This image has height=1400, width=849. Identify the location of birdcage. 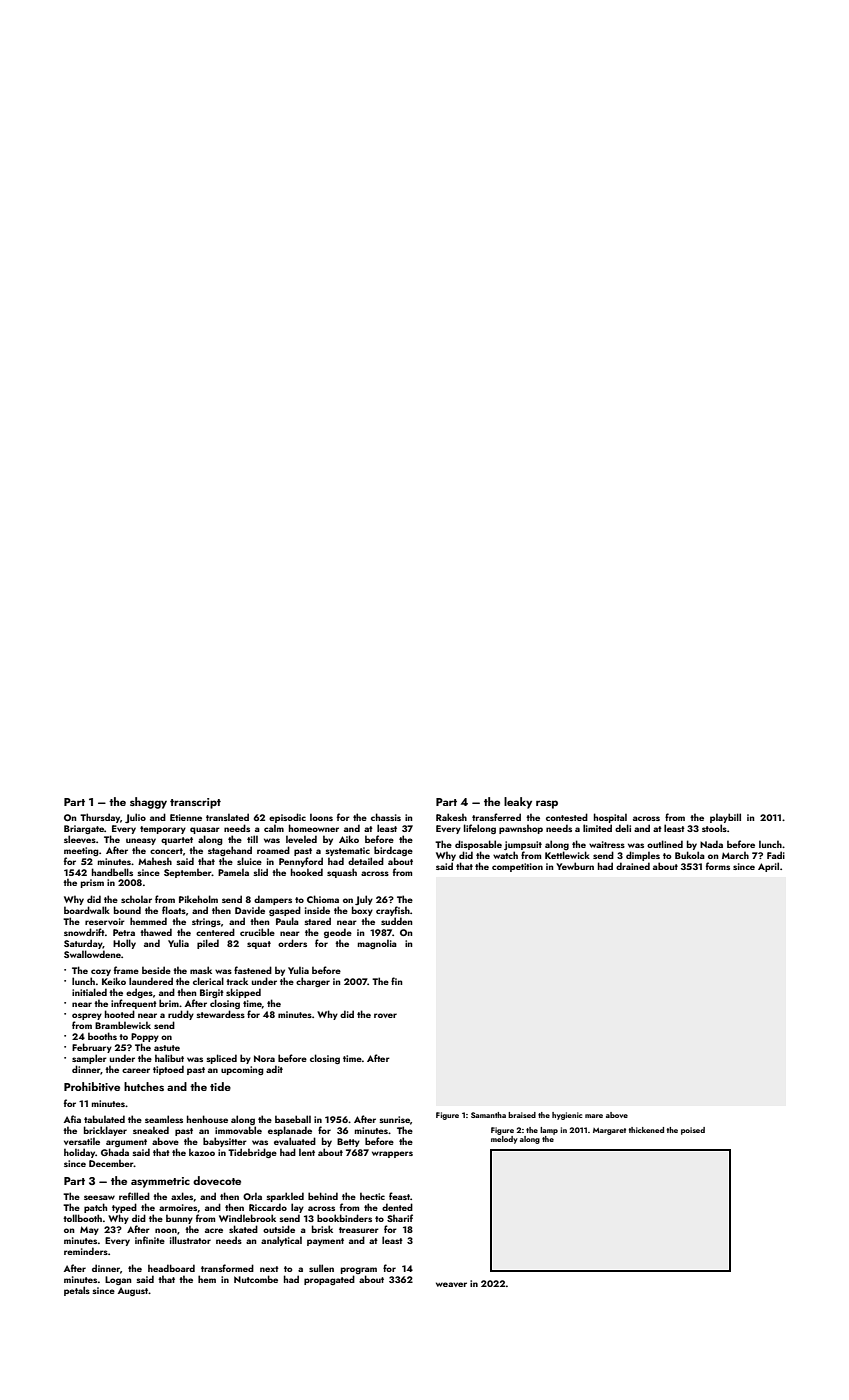
(393, 851).
